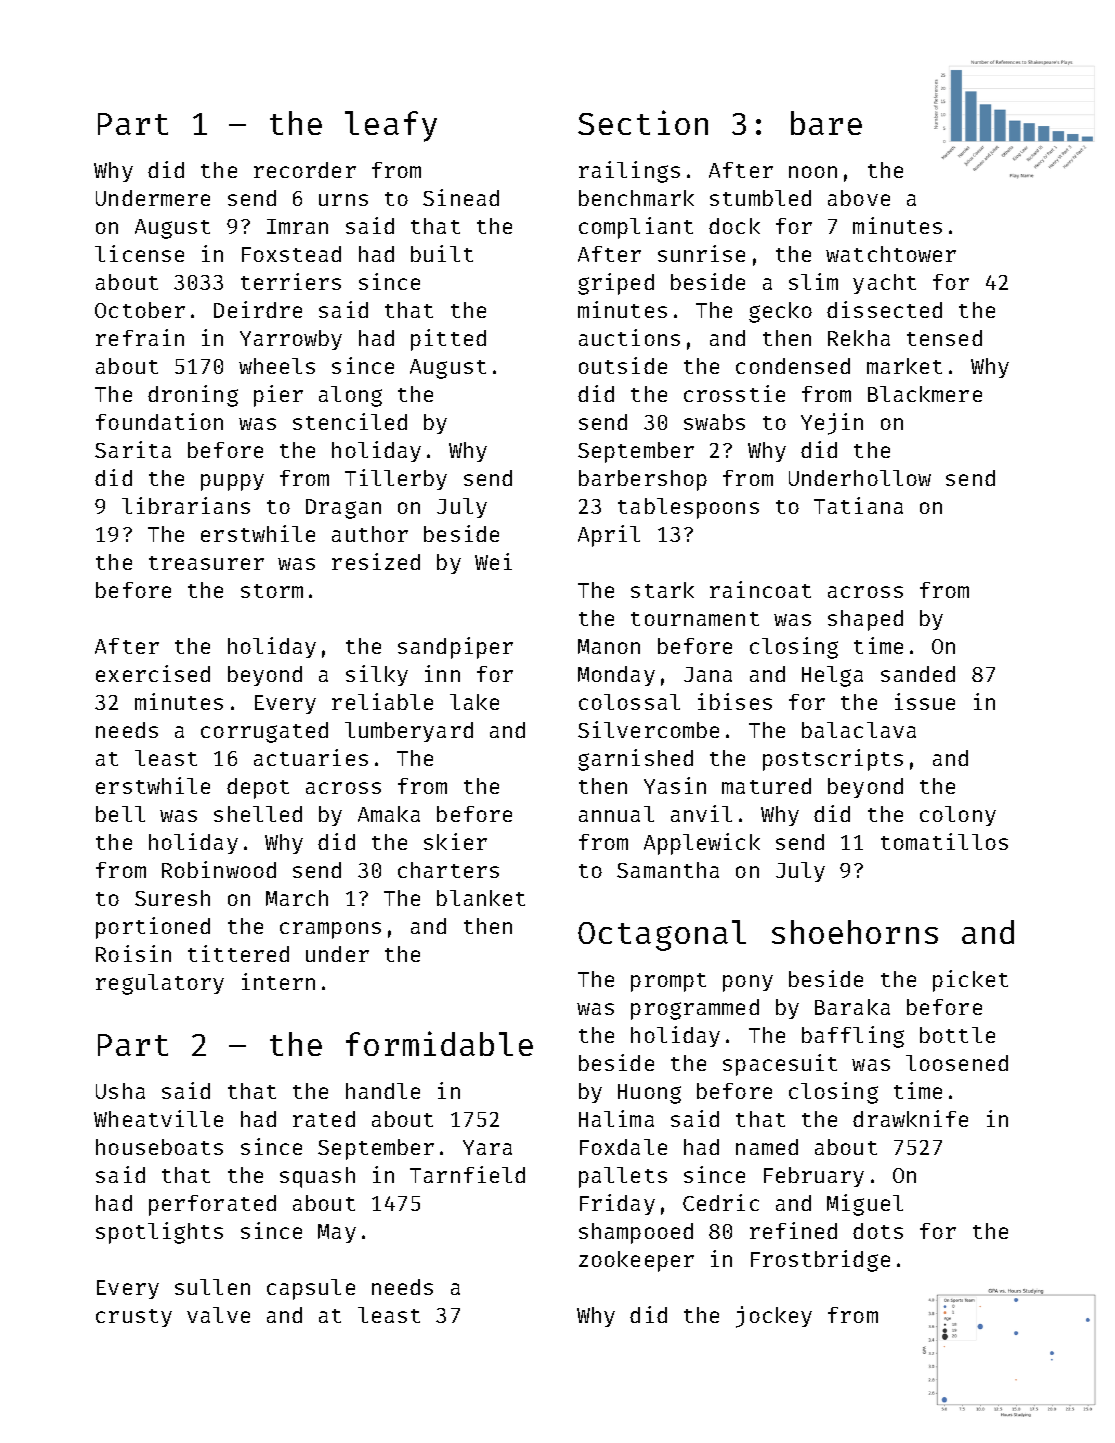 This screenshot has width=1115, height=1443. Describe the element at coordinates (891, 254) in the screenshot. I see `watchtower` at that location.
